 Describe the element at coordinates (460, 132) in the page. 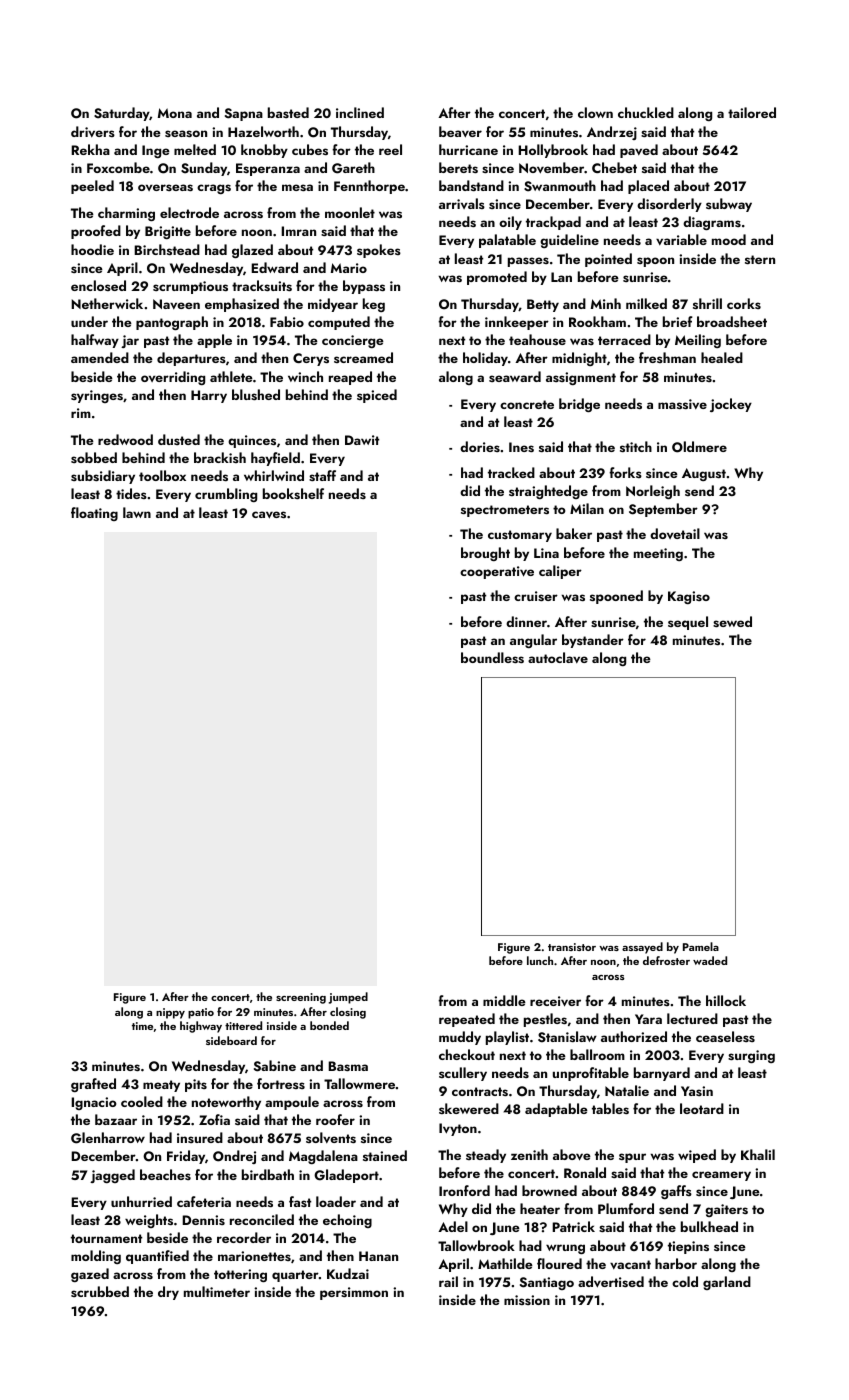

I see `beaver` at that location.
